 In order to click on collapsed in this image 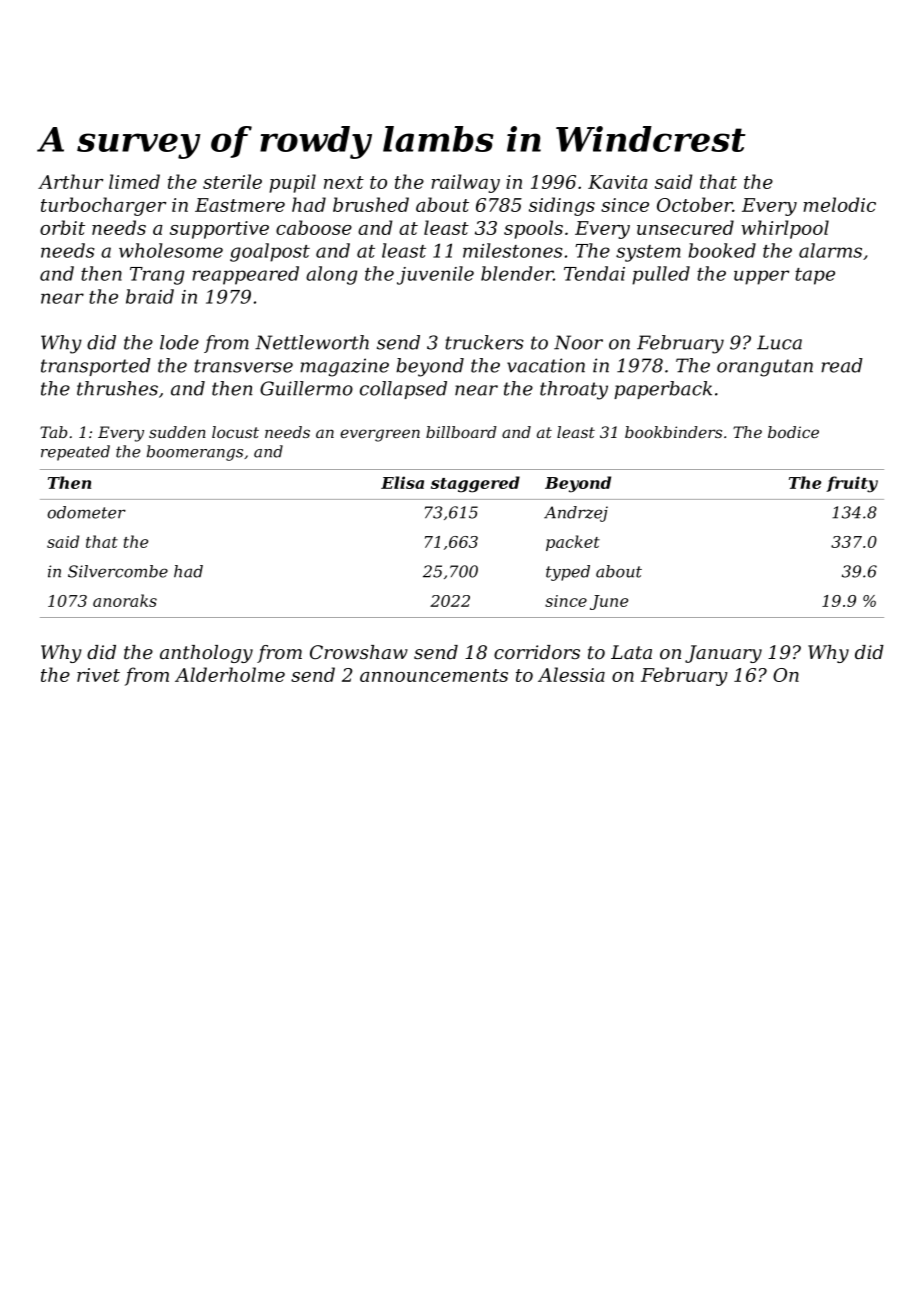, I will do `click(403, 390)`.
